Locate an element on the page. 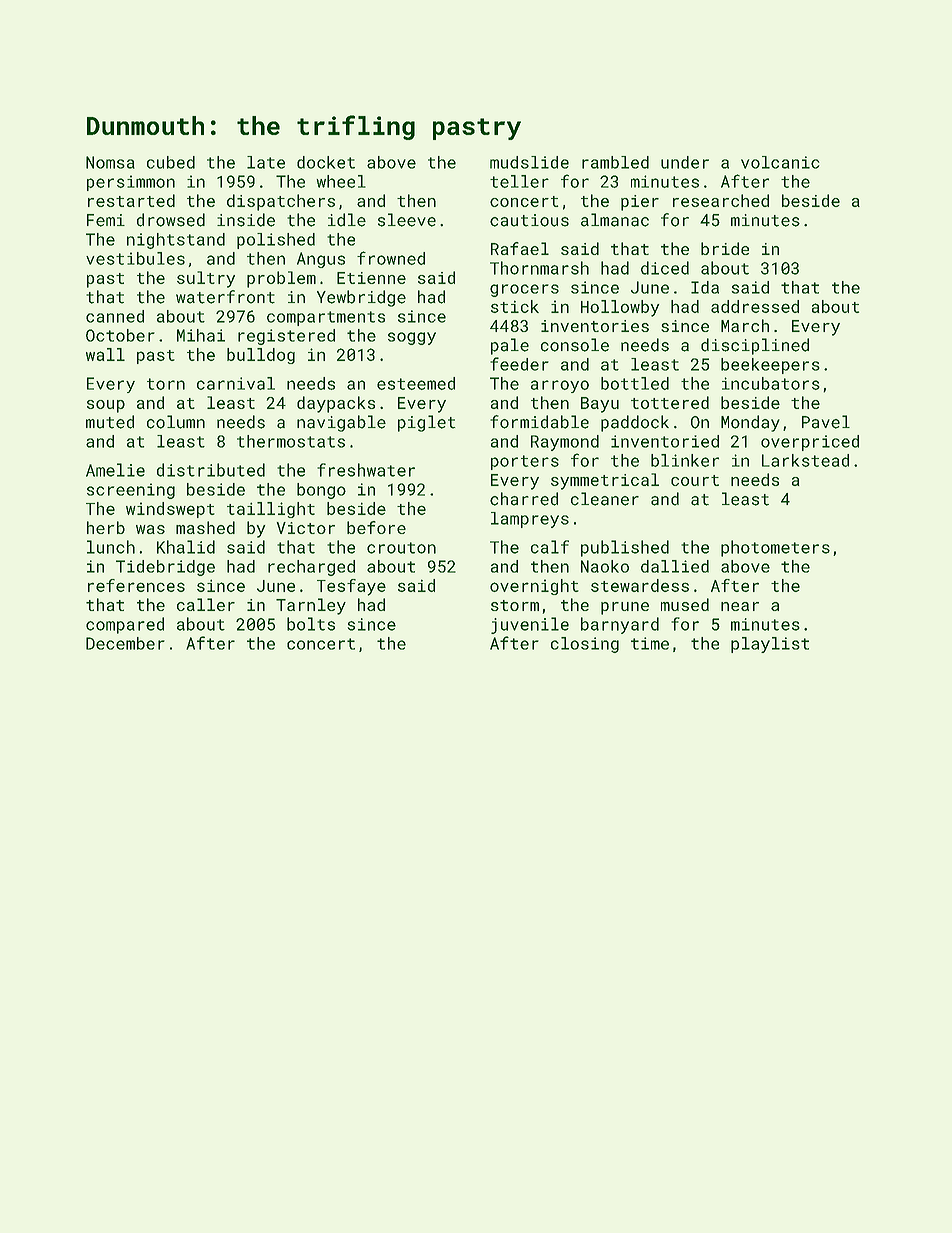 The width and height of the image is (952, 1233). stick is located at coordinates (515, 306).
